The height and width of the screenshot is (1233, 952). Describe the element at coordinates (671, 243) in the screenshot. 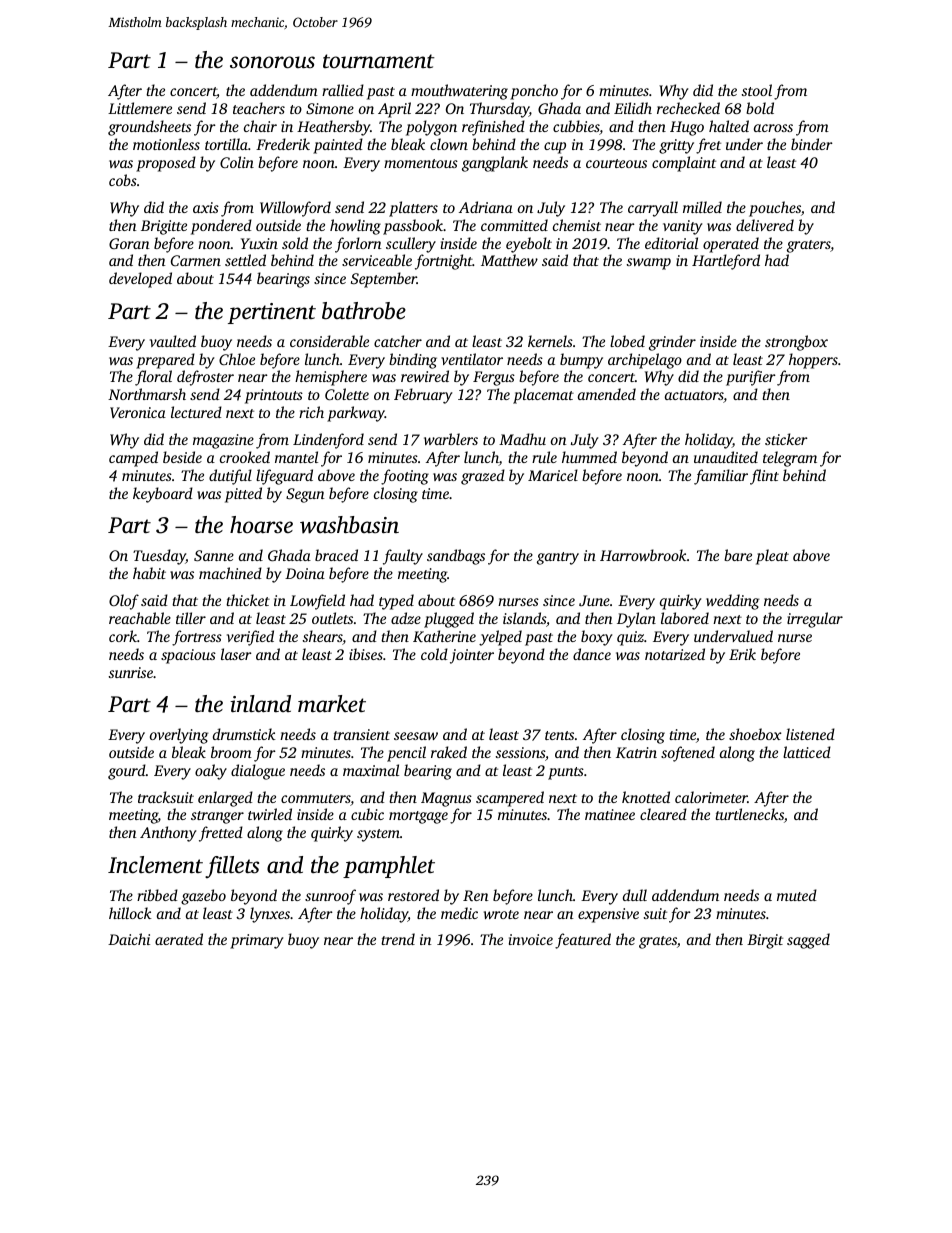

I see `editorial` at that location.
